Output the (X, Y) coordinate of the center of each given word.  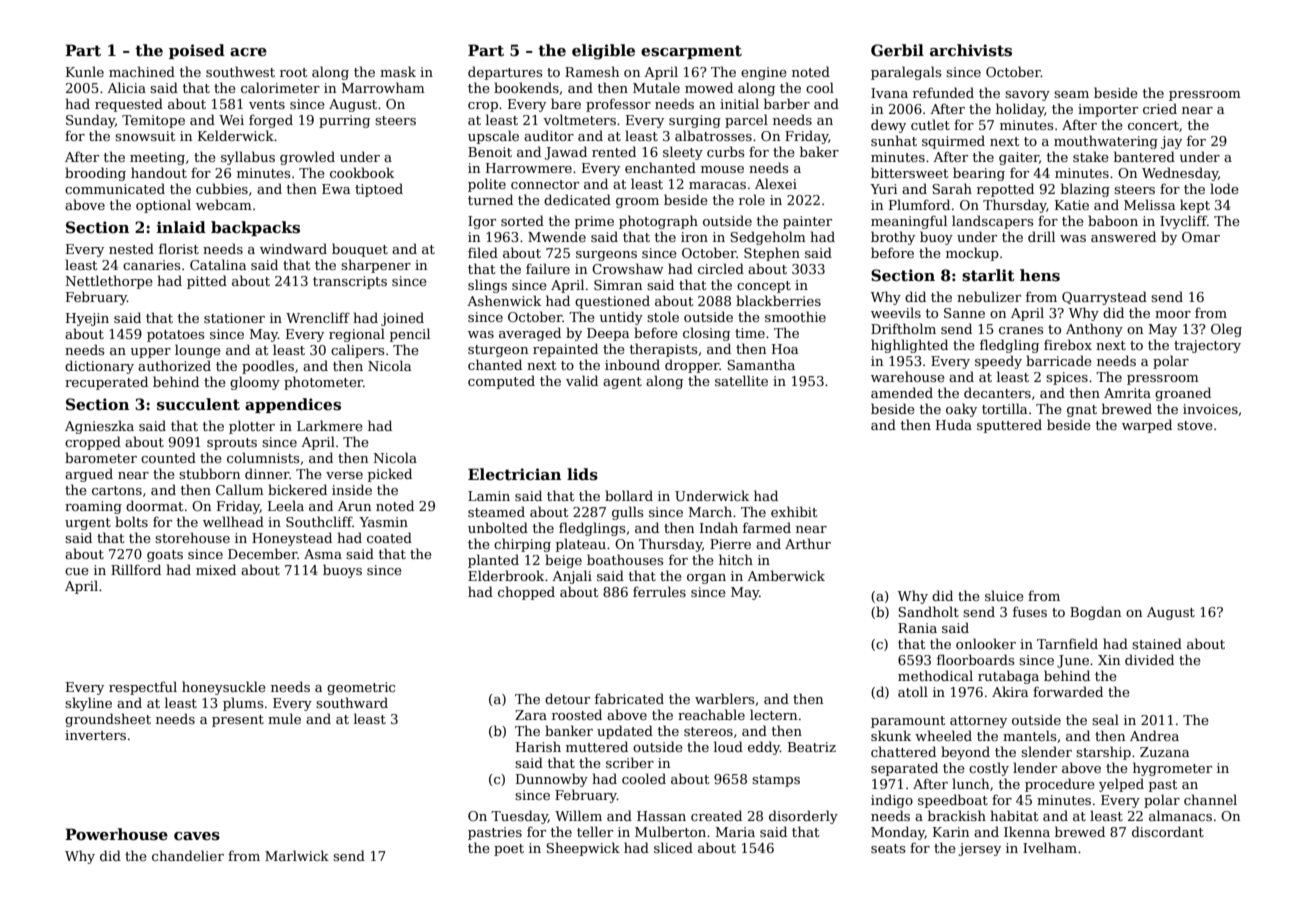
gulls (627, 513)
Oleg (1226, 330)
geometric (361, 688)
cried (1160, 108)
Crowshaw (628, 268)
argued (89, 475)
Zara (531, 715)
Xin (1109, 660)
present (238, 721)
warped (1147, 426)
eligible (603, 52)
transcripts (350, 282)
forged (271, 121)
